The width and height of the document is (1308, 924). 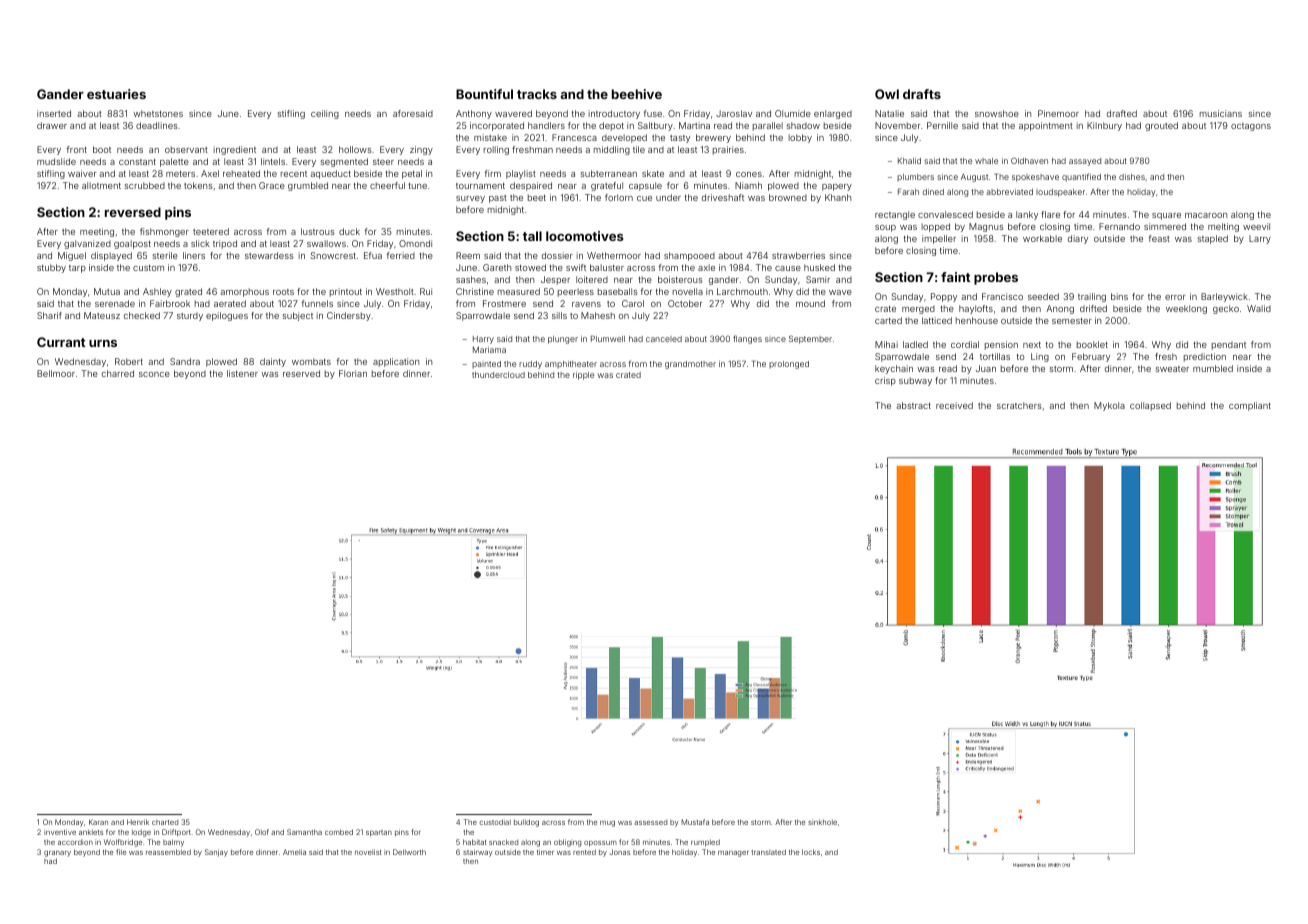 What do you see at coordinates (822, 822) in the document?
I see `sinkhole` at bounding box center [822, 822].
